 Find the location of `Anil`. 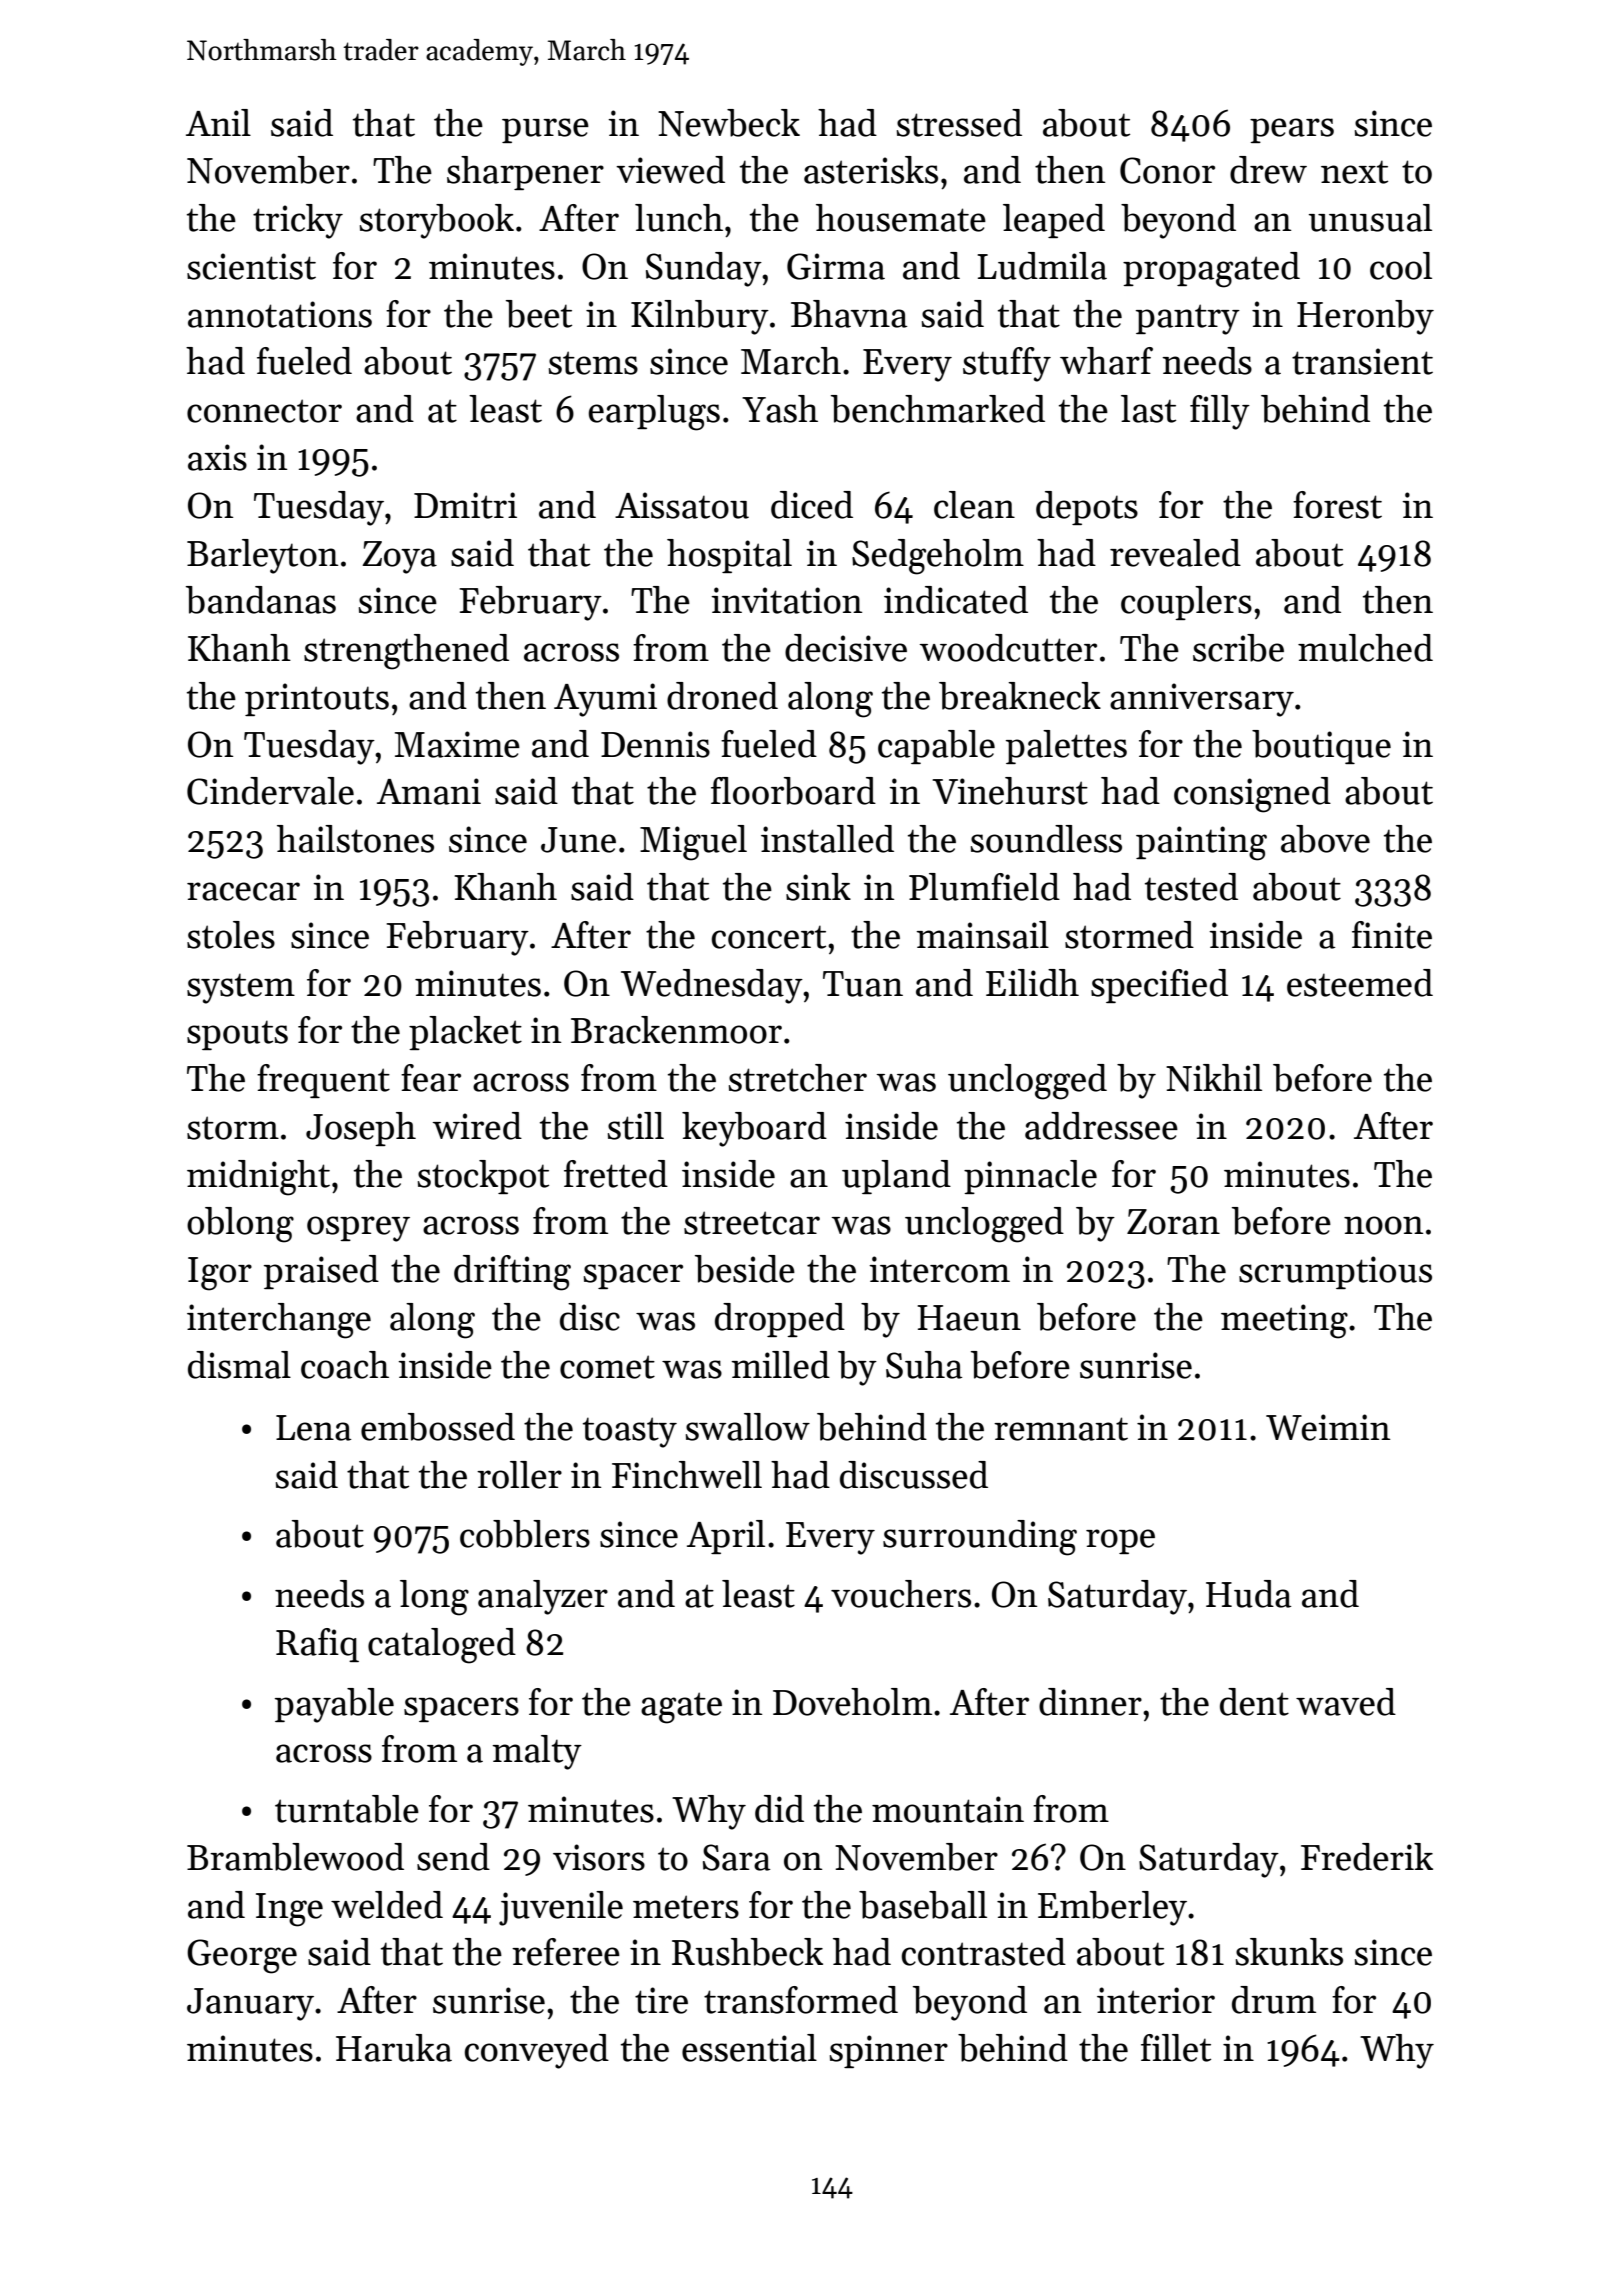

Anil is located at coordinates (218, 122).
